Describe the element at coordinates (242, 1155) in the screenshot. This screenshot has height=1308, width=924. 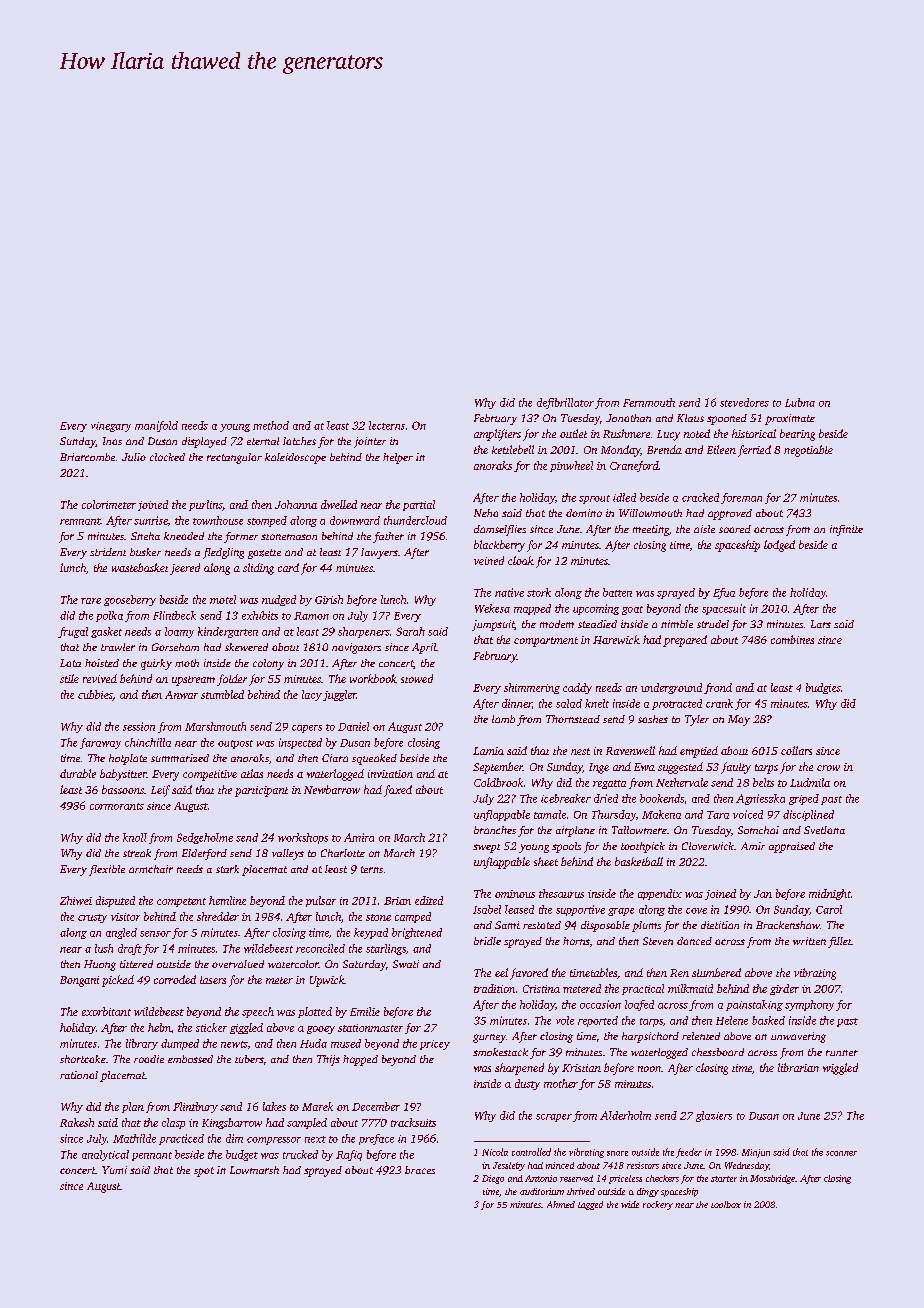
I see `budget` at that location.
